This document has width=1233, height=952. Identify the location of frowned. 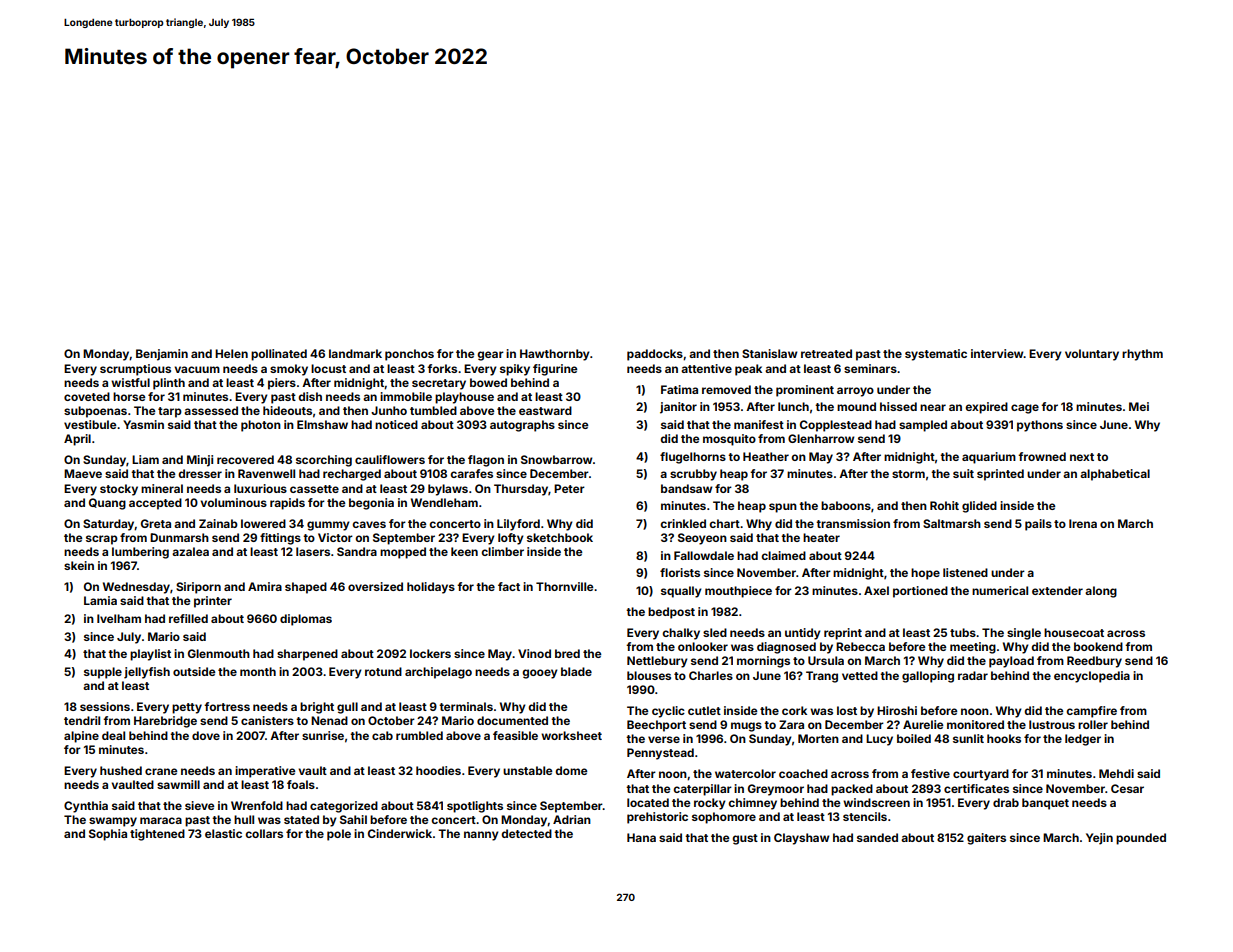
(1042, 456).
